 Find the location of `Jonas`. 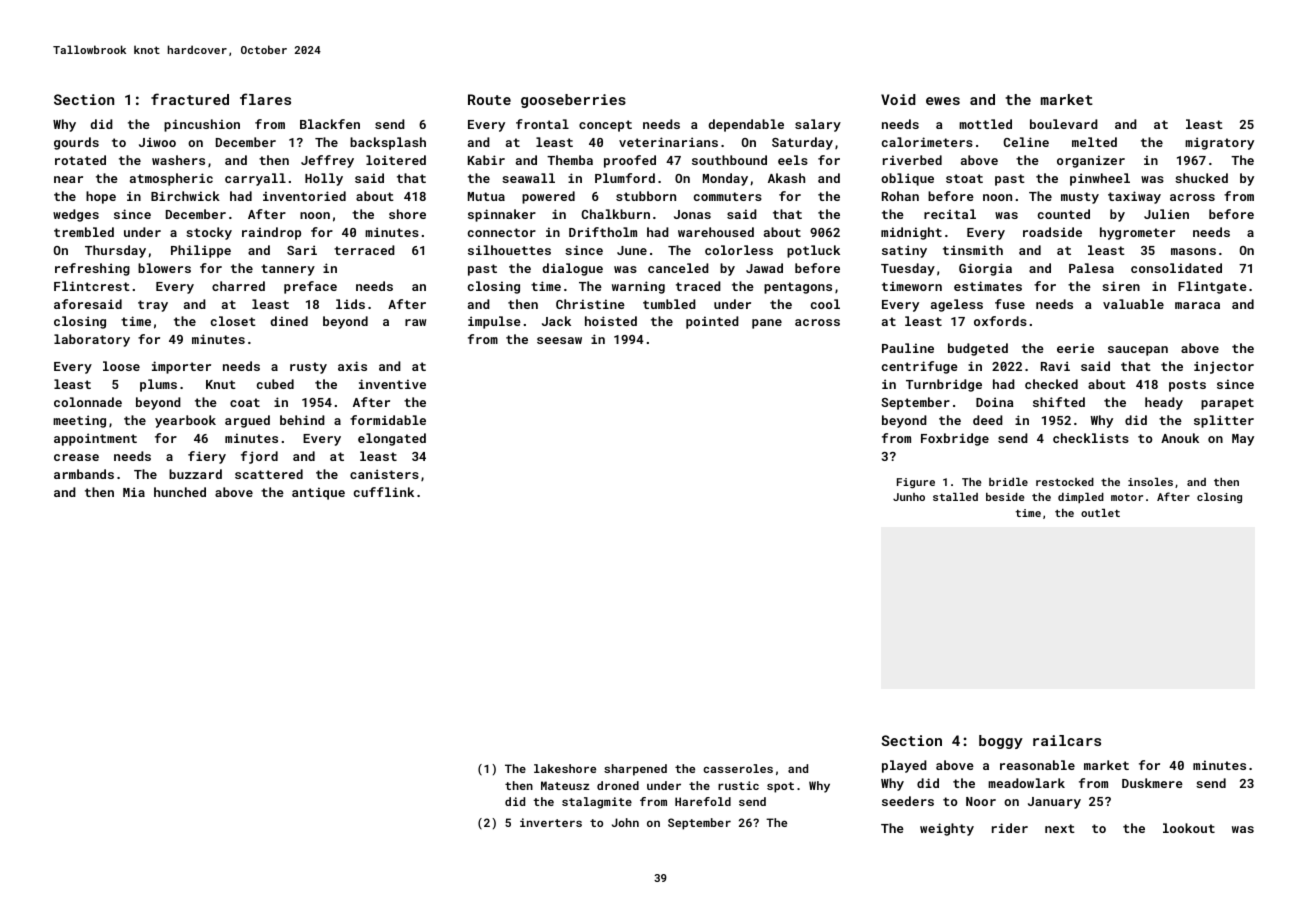

Jonas is located at coordinates (692, 214).
